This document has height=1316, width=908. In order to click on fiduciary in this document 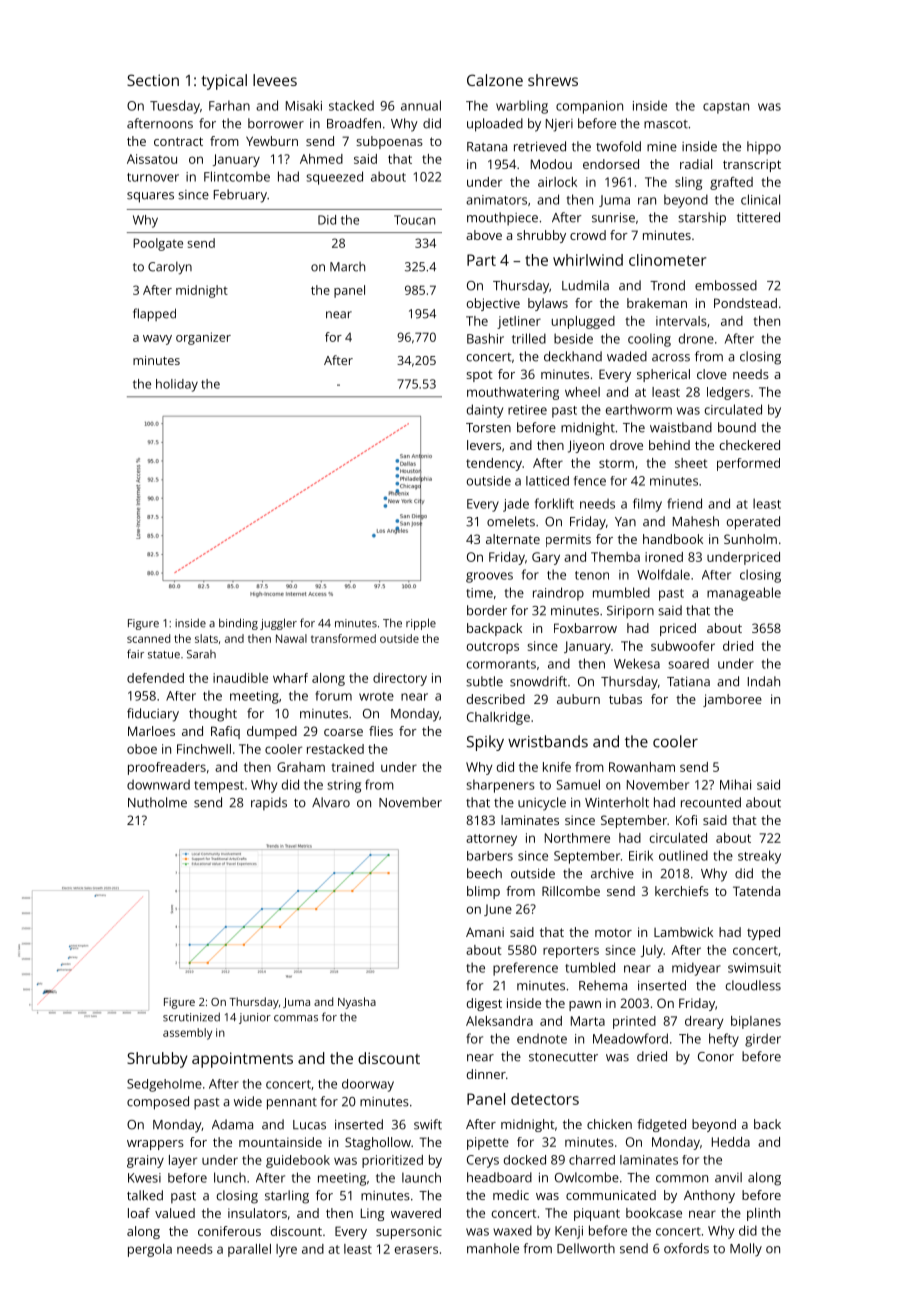, I will do `click(153, 715)`.
